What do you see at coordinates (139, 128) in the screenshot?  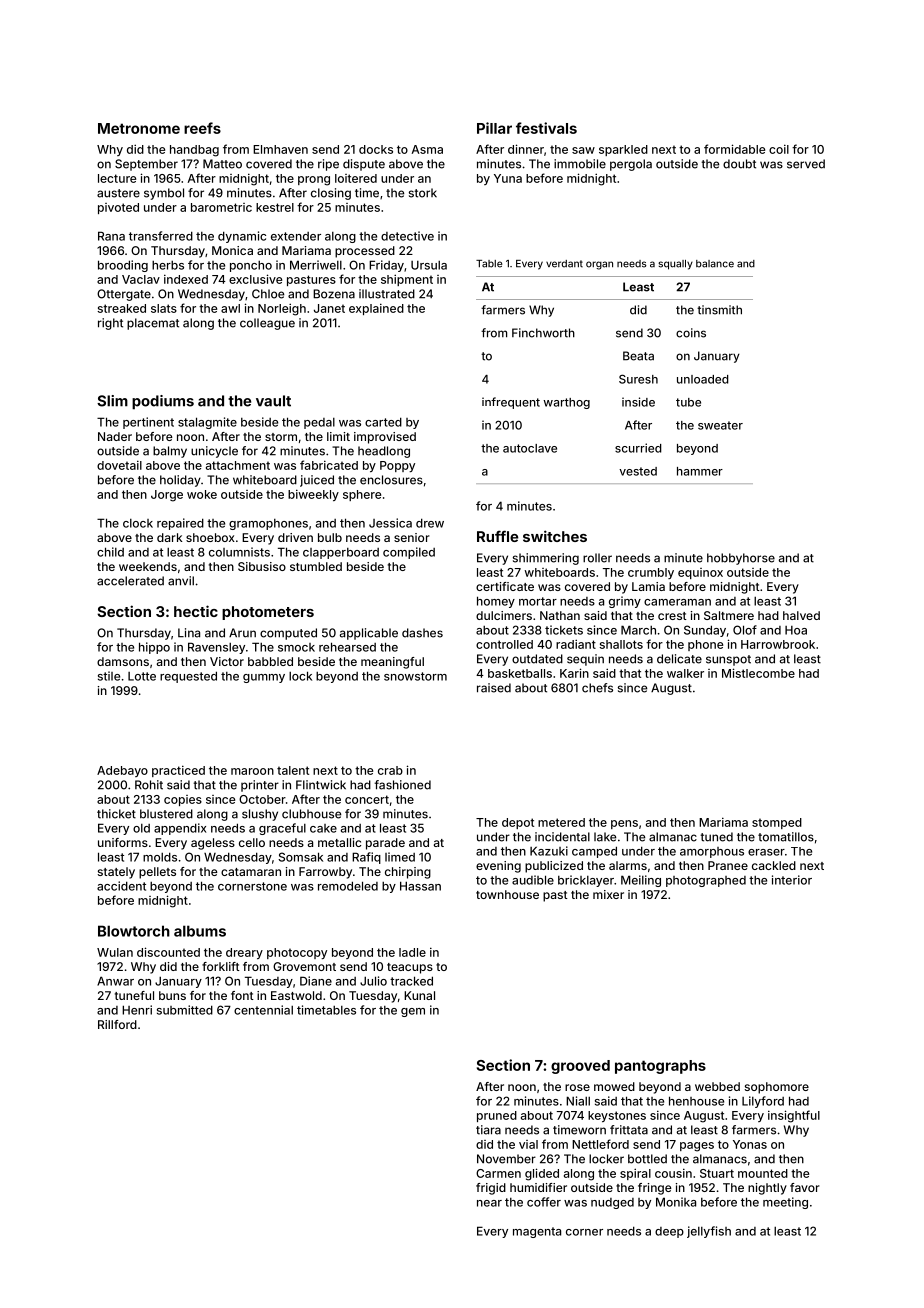 I see `Metronome` at bounding box center [139, 128].
